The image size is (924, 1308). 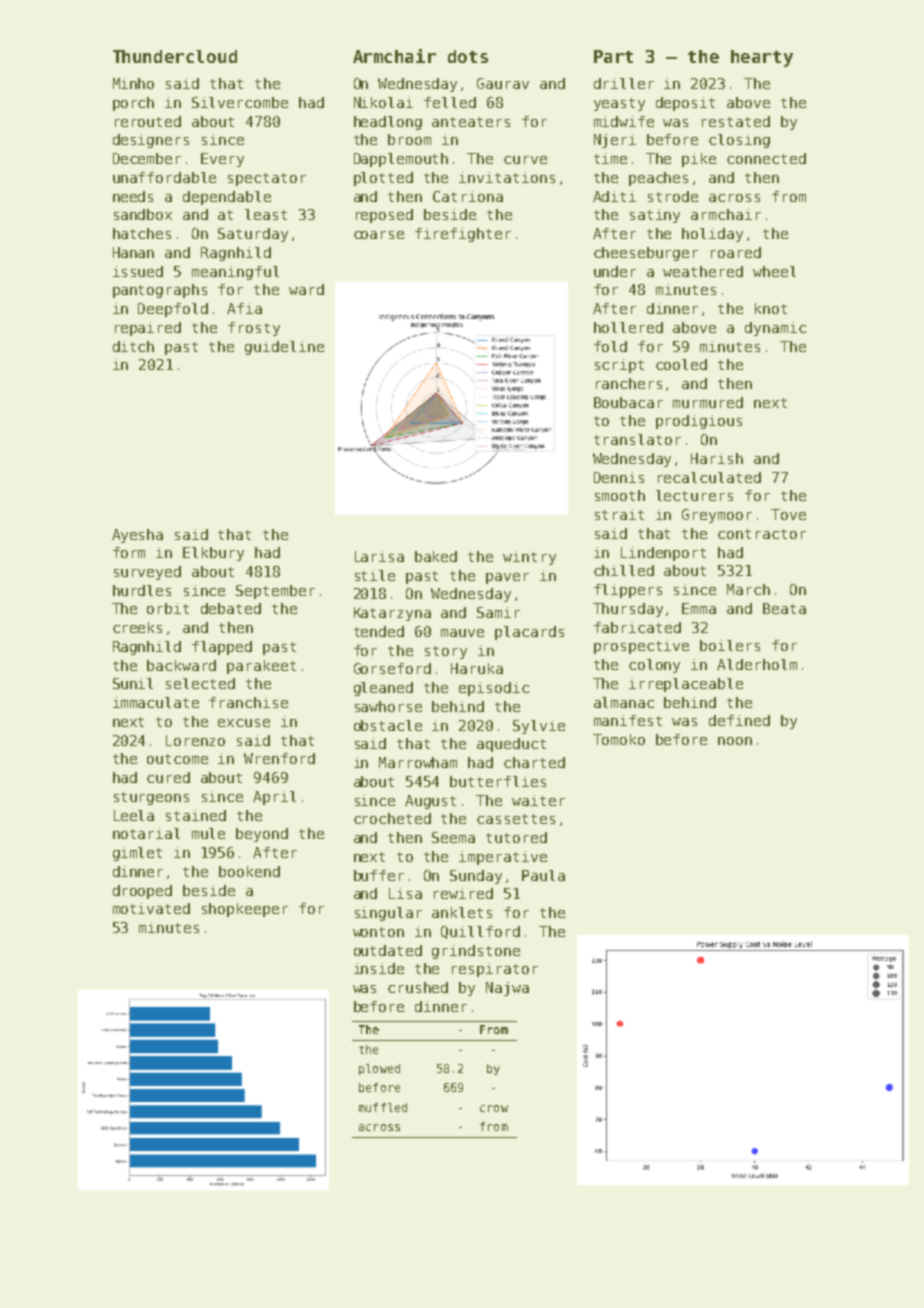 I want to click on Hanan, so click(x=133, y=252).
